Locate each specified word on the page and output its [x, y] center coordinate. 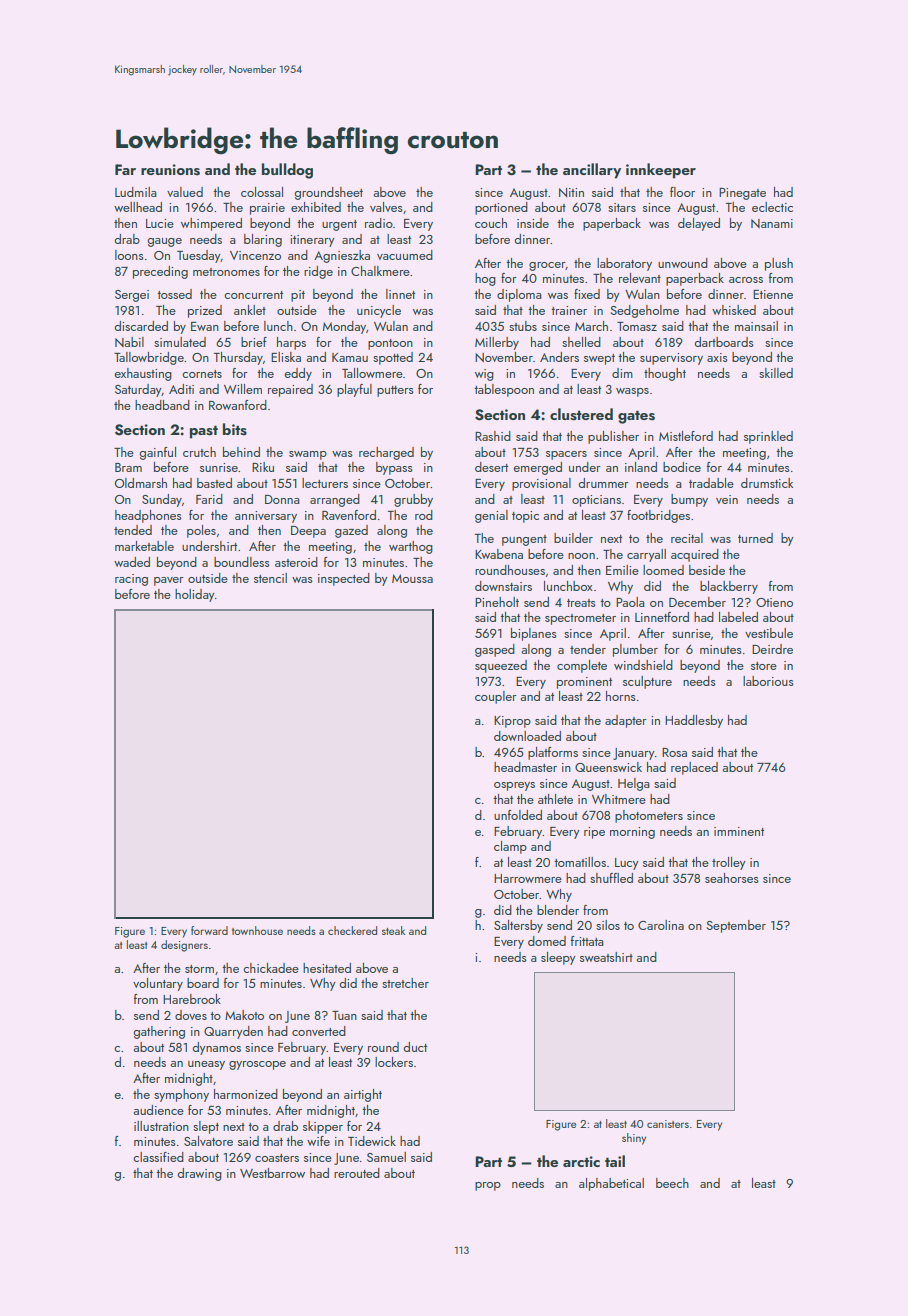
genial [491, 516]
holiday [195, 595]
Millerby [497, 343]
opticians [596, 501]
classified [158, 1157]
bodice [682, 467]
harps [291, 343]
